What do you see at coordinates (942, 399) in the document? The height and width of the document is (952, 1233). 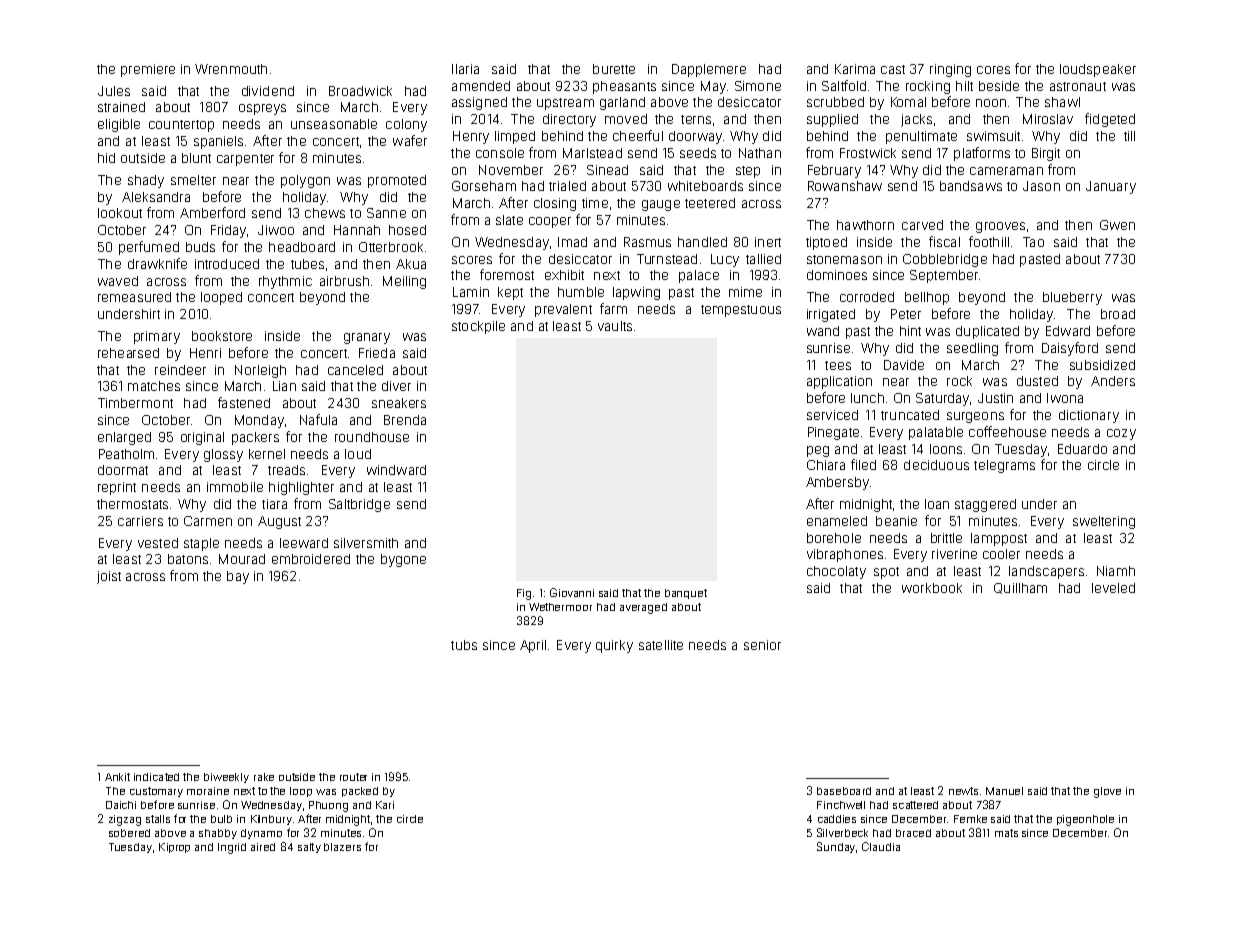 I see `Saturday` at bounding box center [942, 399].
